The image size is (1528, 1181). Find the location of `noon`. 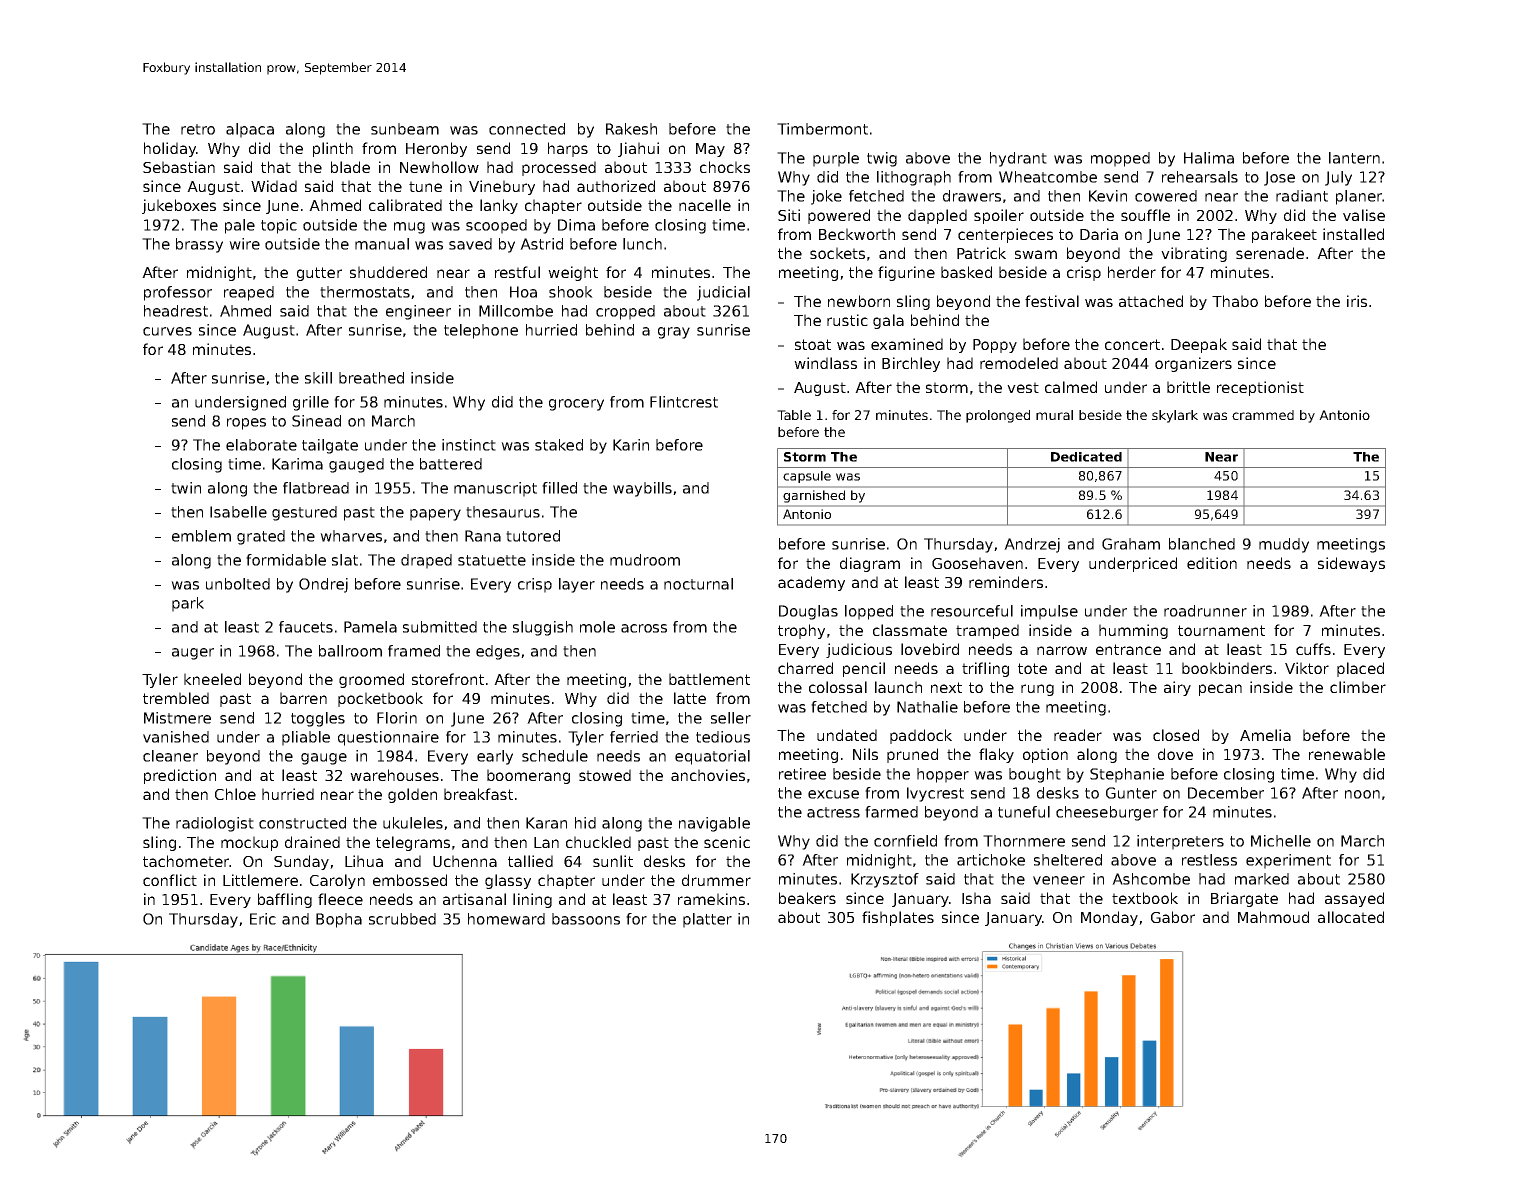

noon is located at coordinates (1362, 794).
